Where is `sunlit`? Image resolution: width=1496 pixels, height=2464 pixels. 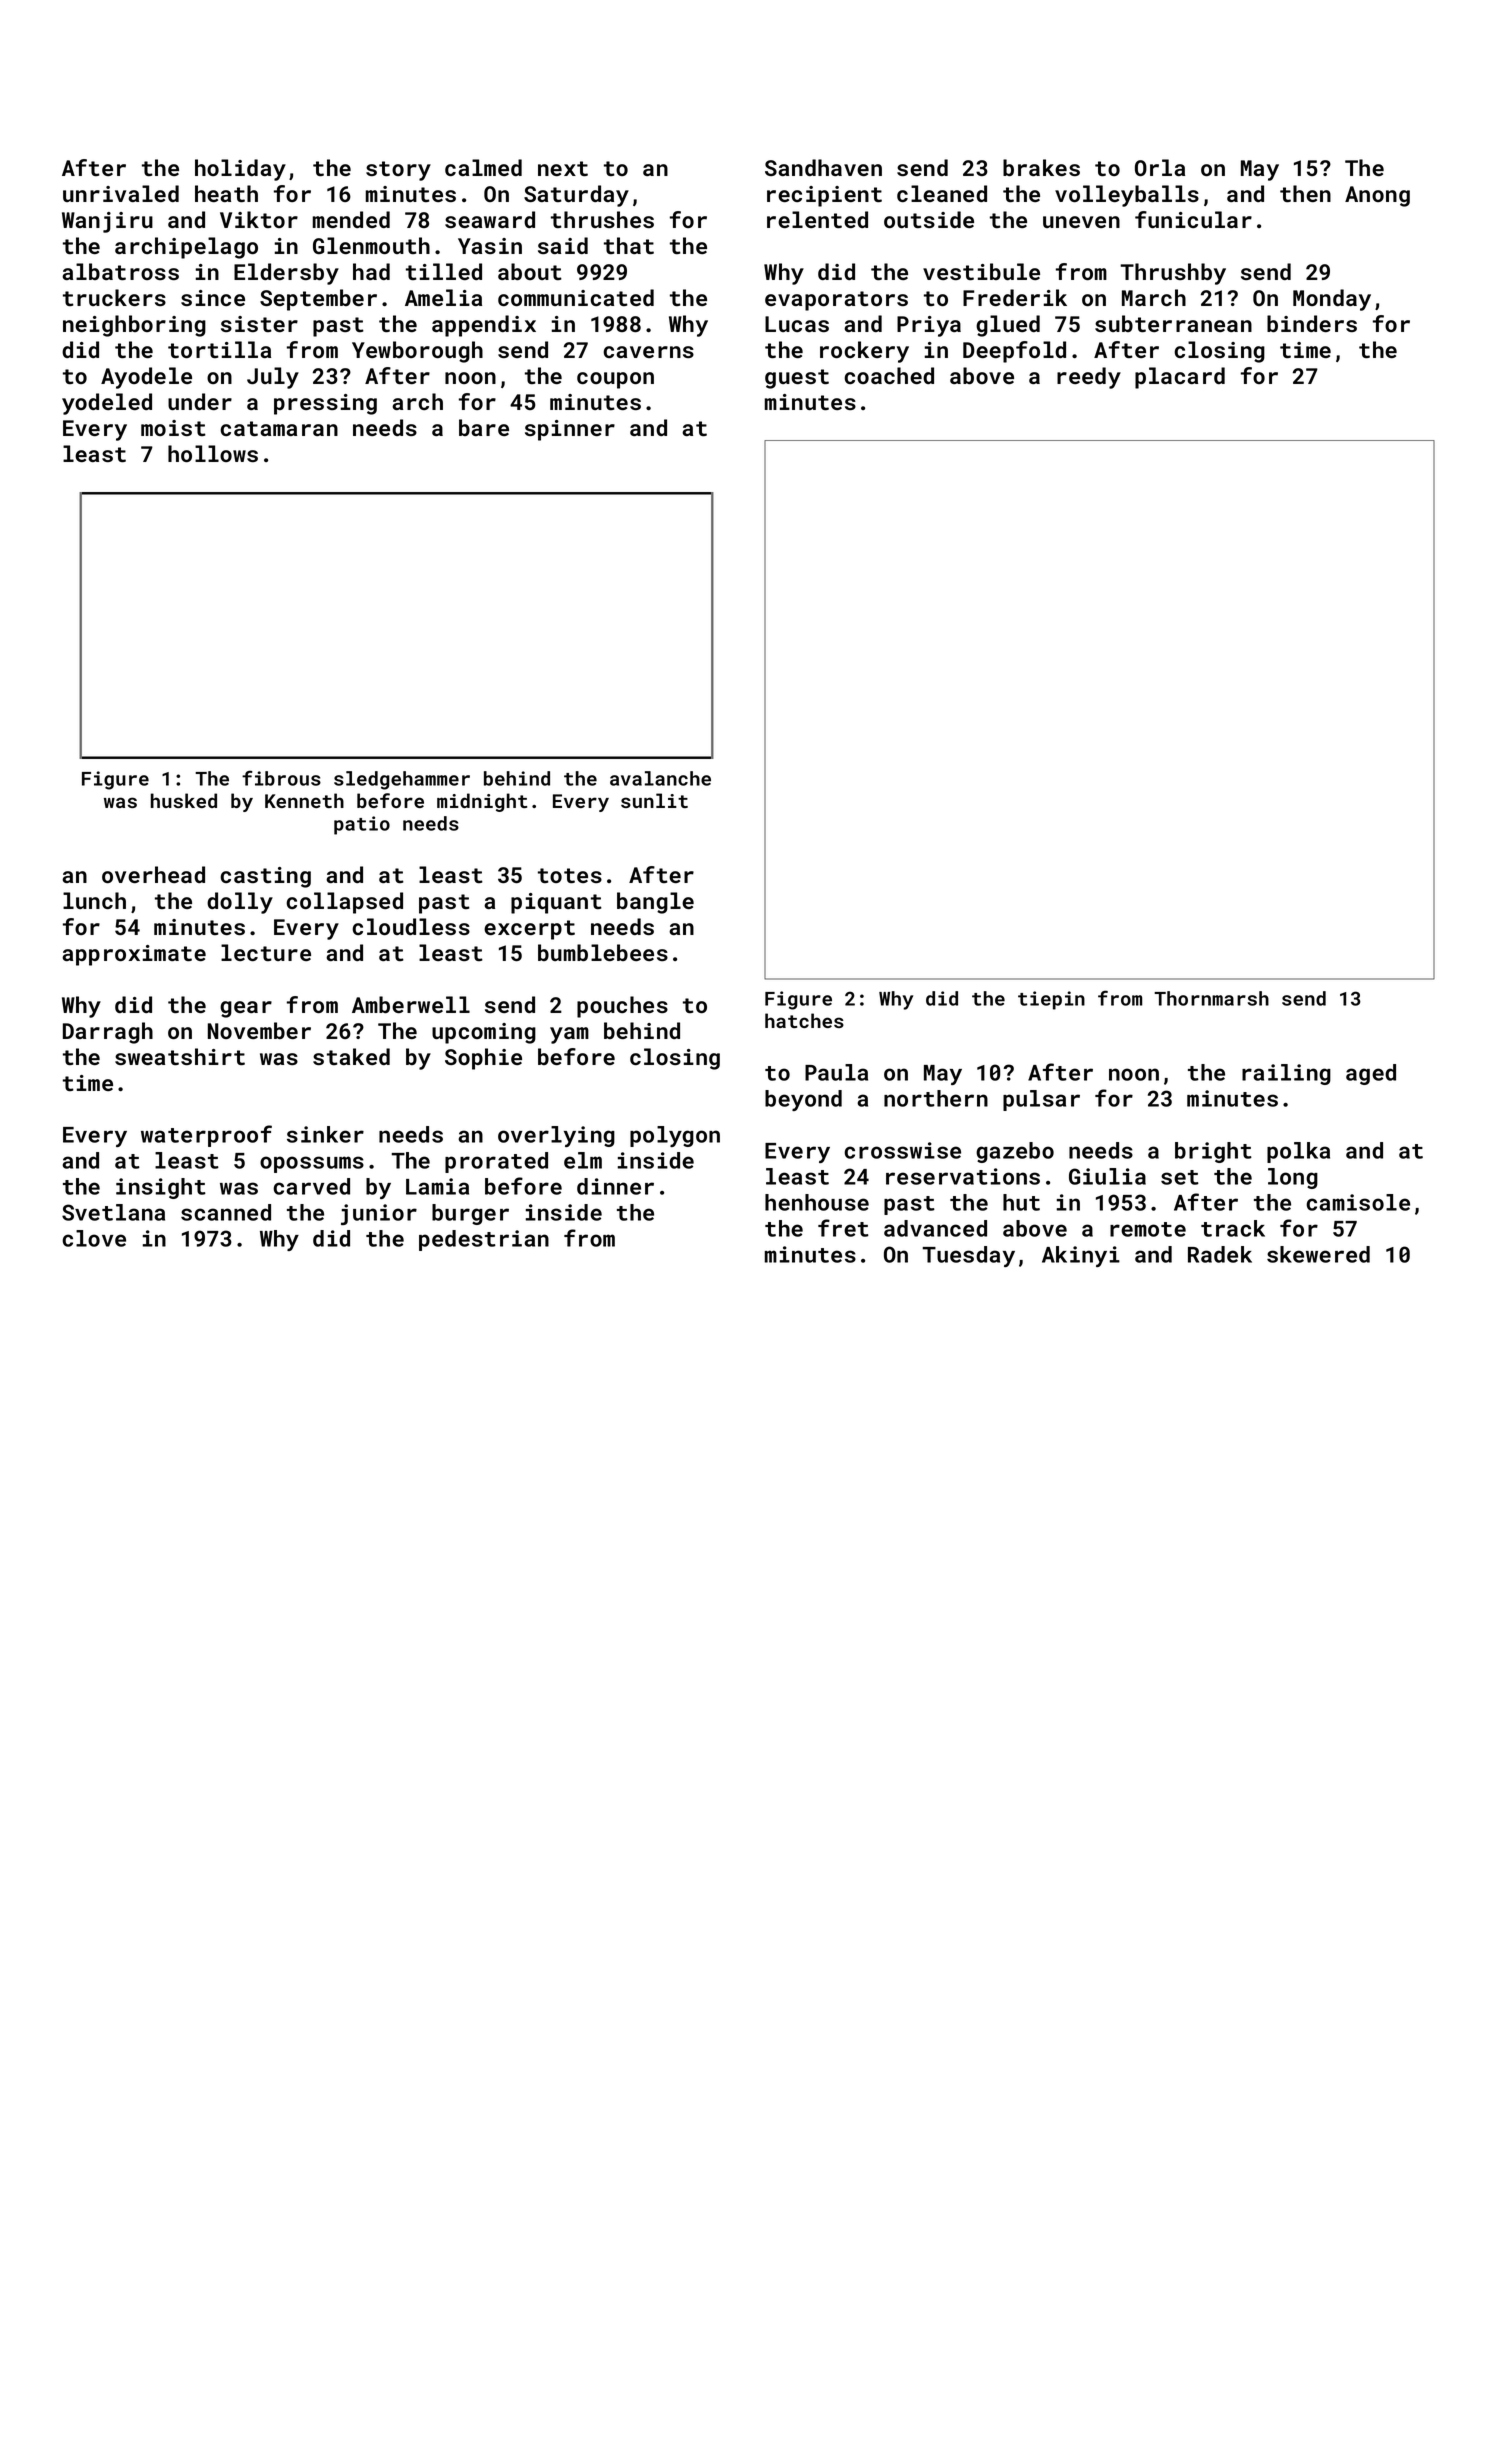 sunlit is located at coordinates (654, 800).
